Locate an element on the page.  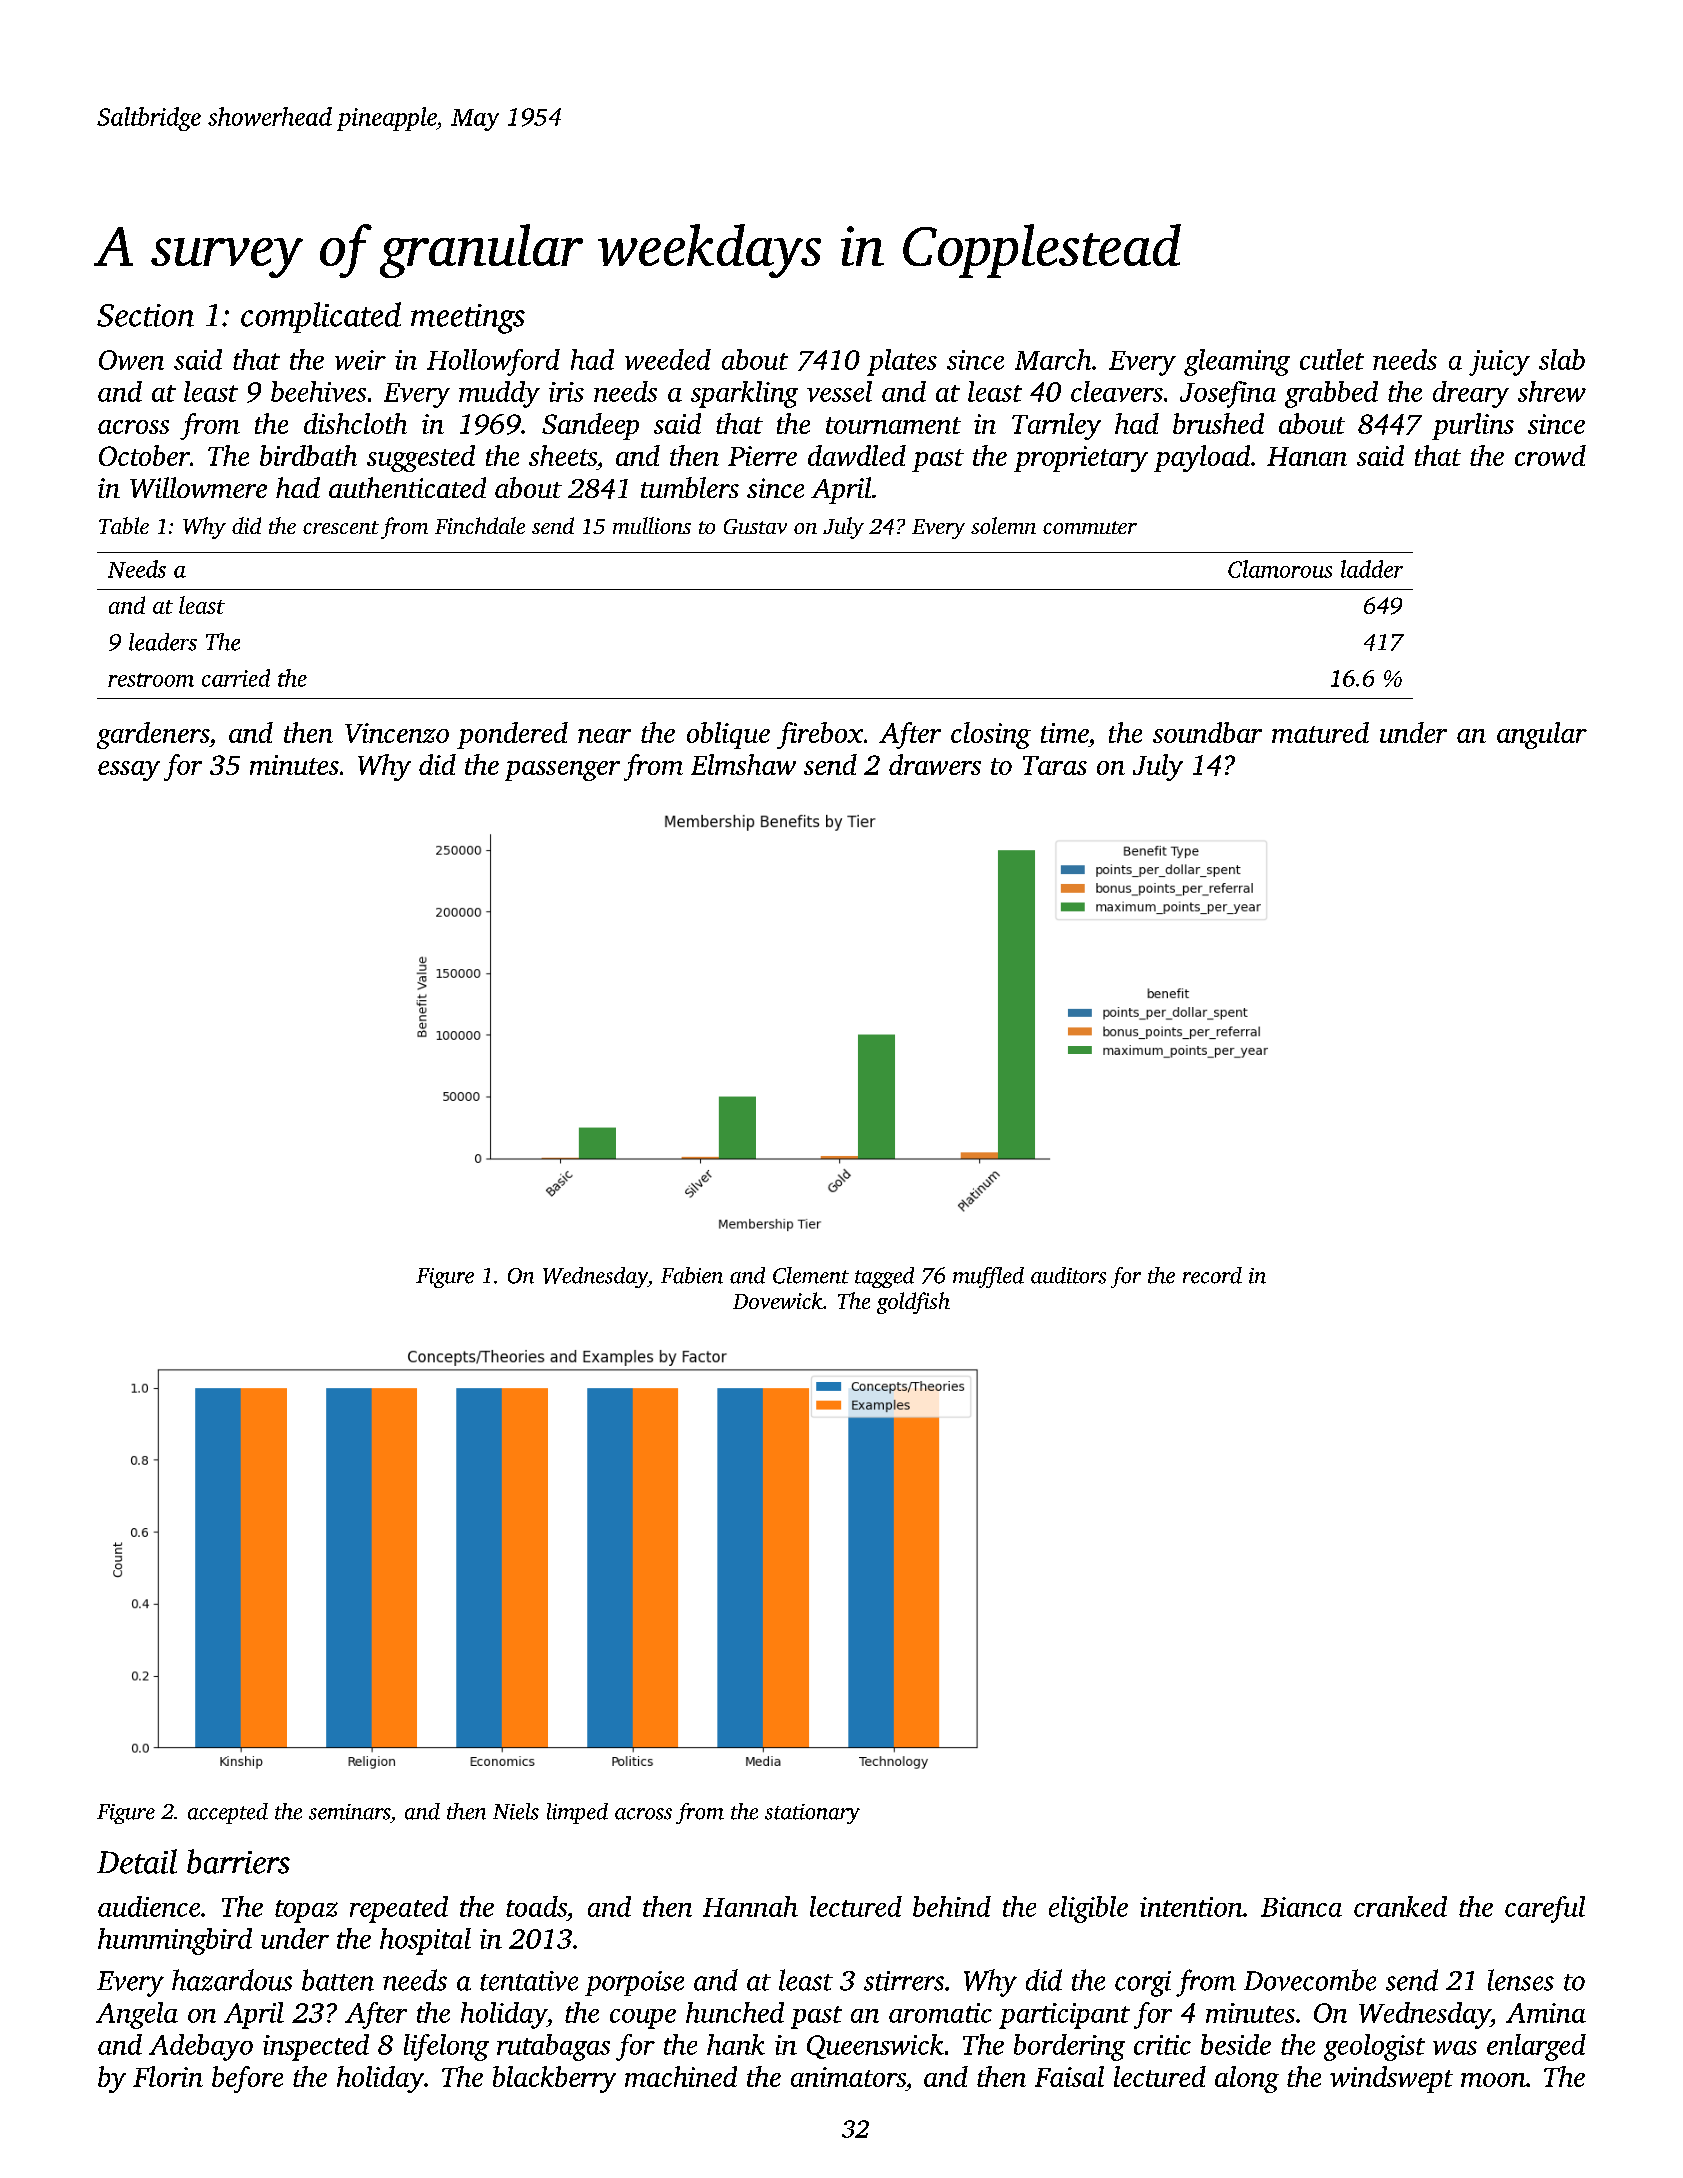
topaz is located at coordinates (306, 1911).
